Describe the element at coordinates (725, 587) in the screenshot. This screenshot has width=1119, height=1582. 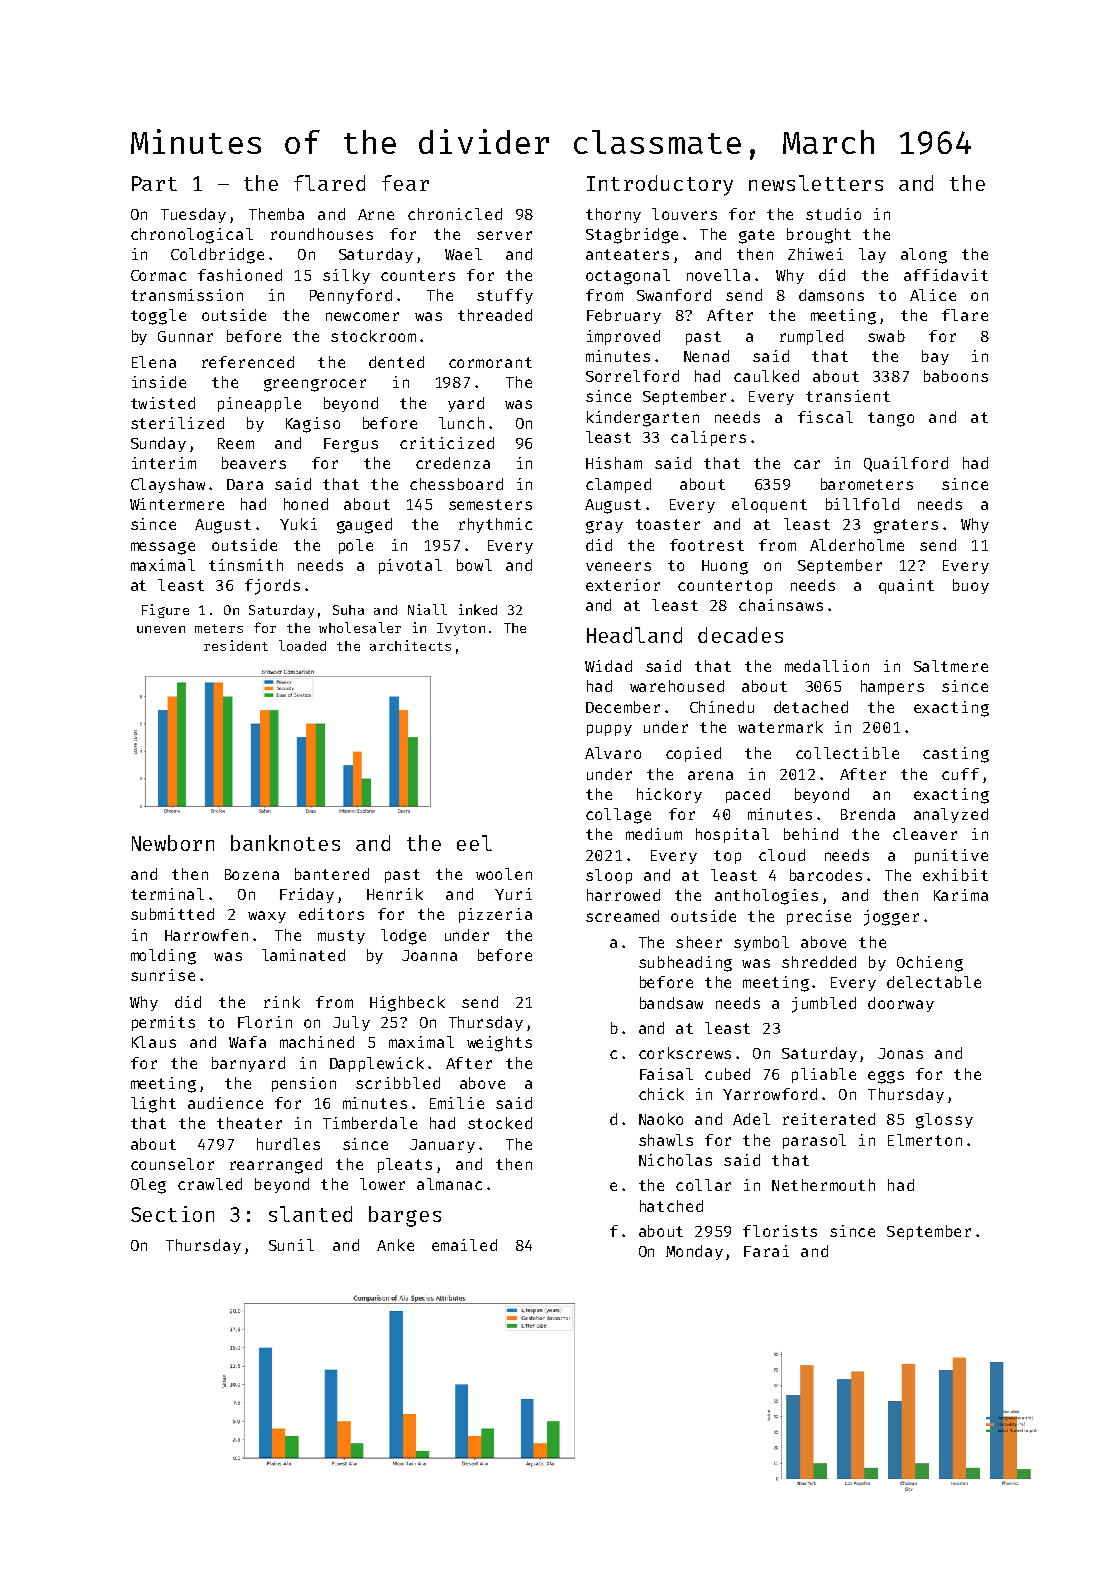
I see `countertop` at that location.
